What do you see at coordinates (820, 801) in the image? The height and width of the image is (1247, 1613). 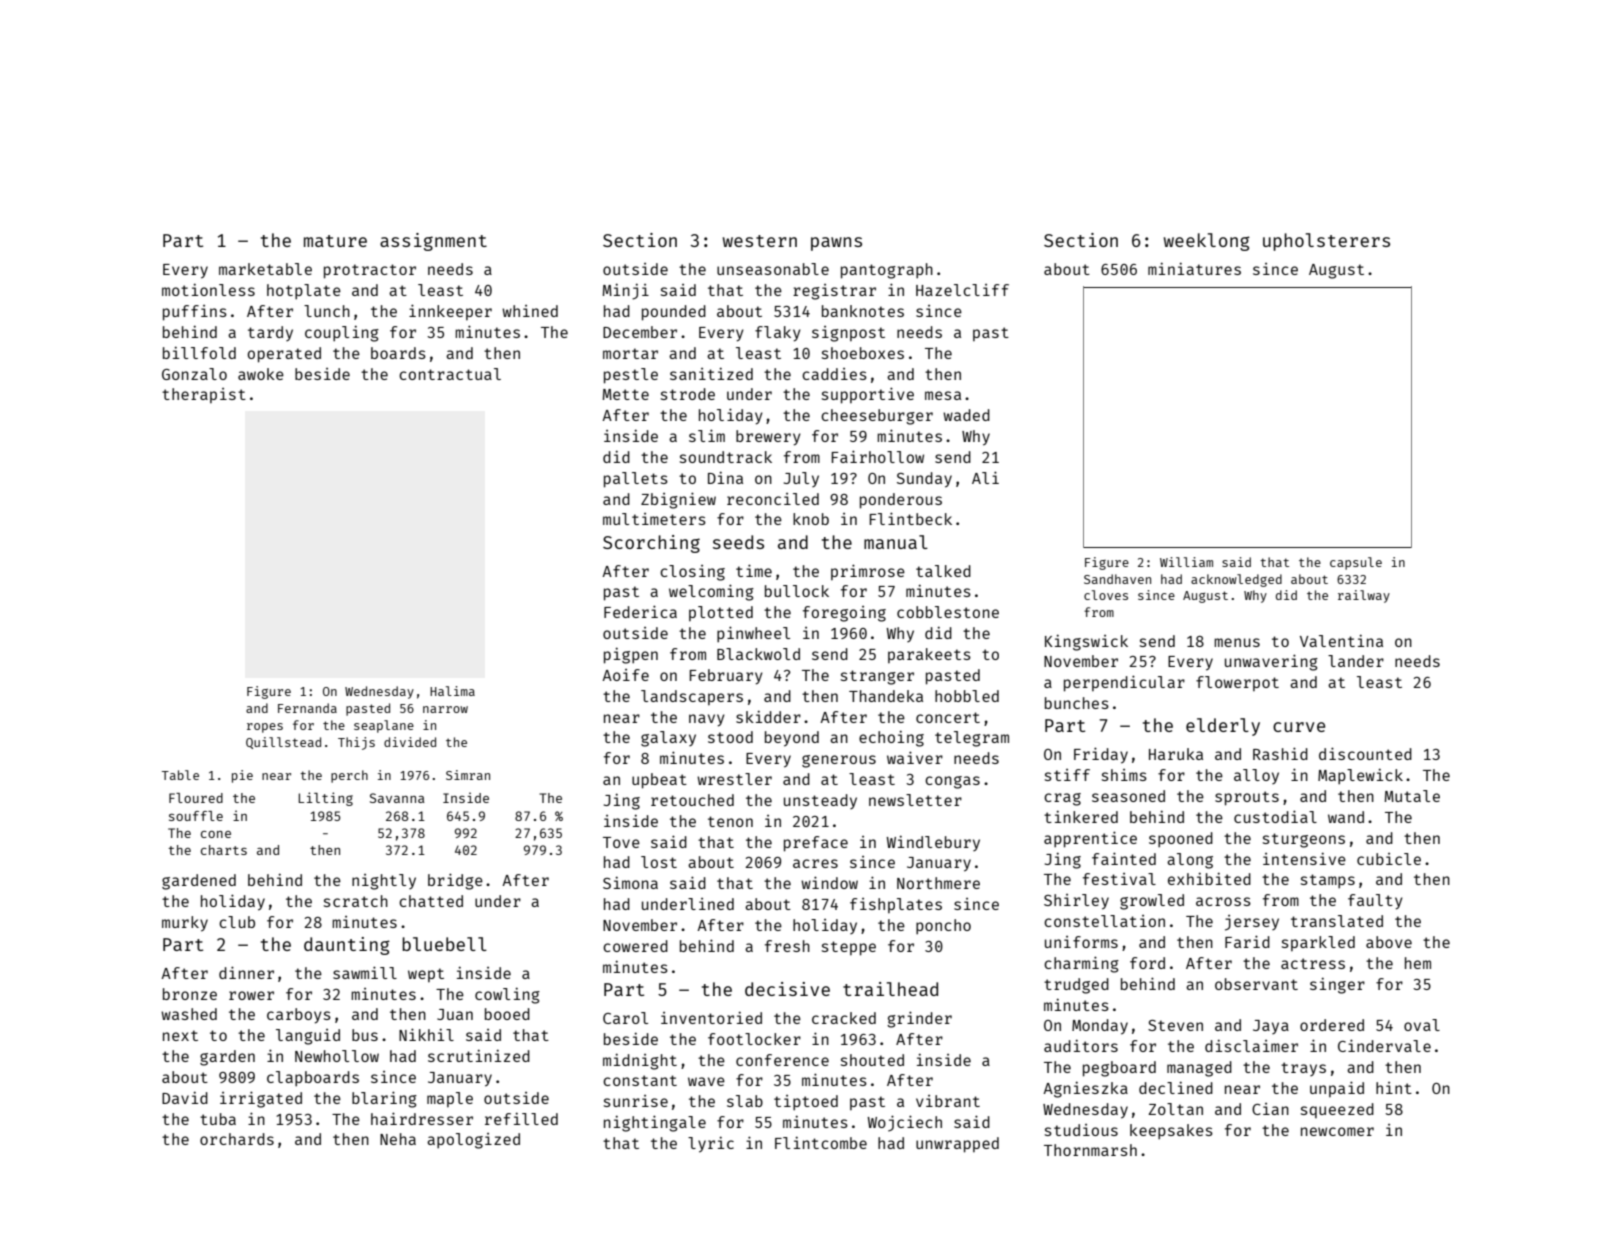 I see `unsteady` at bounding box center [820, 801].
